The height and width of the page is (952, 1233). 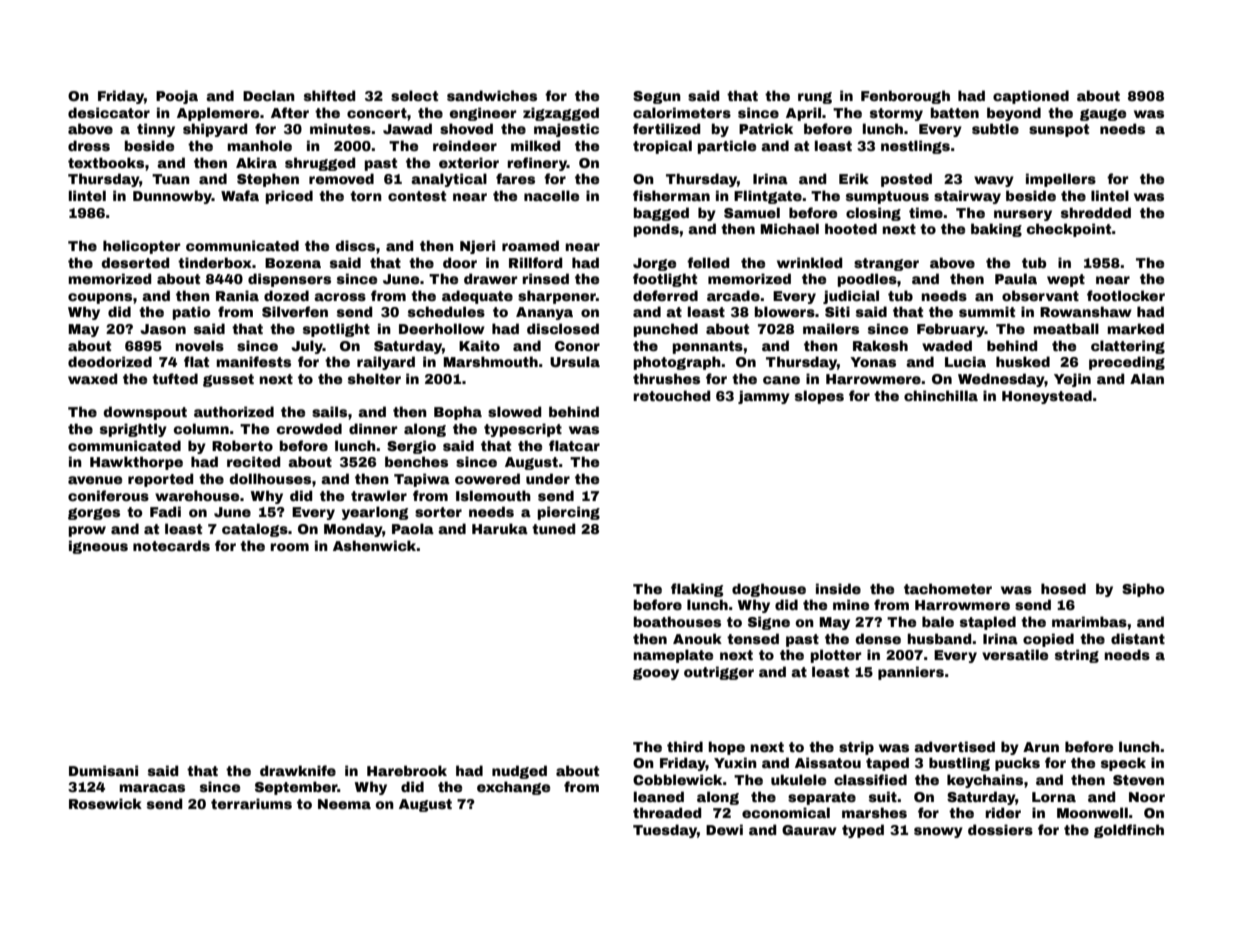 I want to click on gooey, so click(x=656, y=674).
